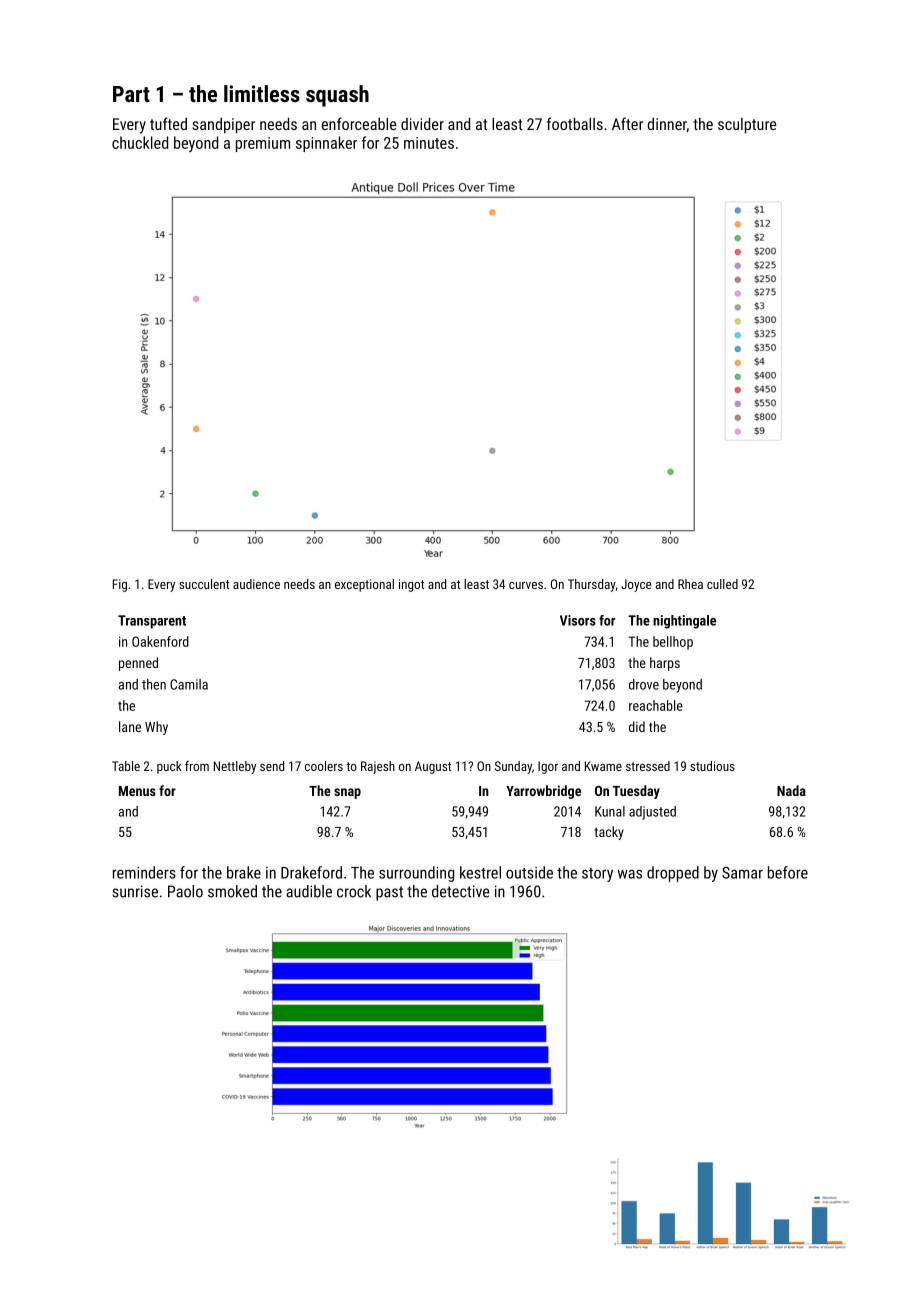 Image resolution: width=924 pixels, height=1308 pixels. I want to click on coolers, so click(324, 766).
